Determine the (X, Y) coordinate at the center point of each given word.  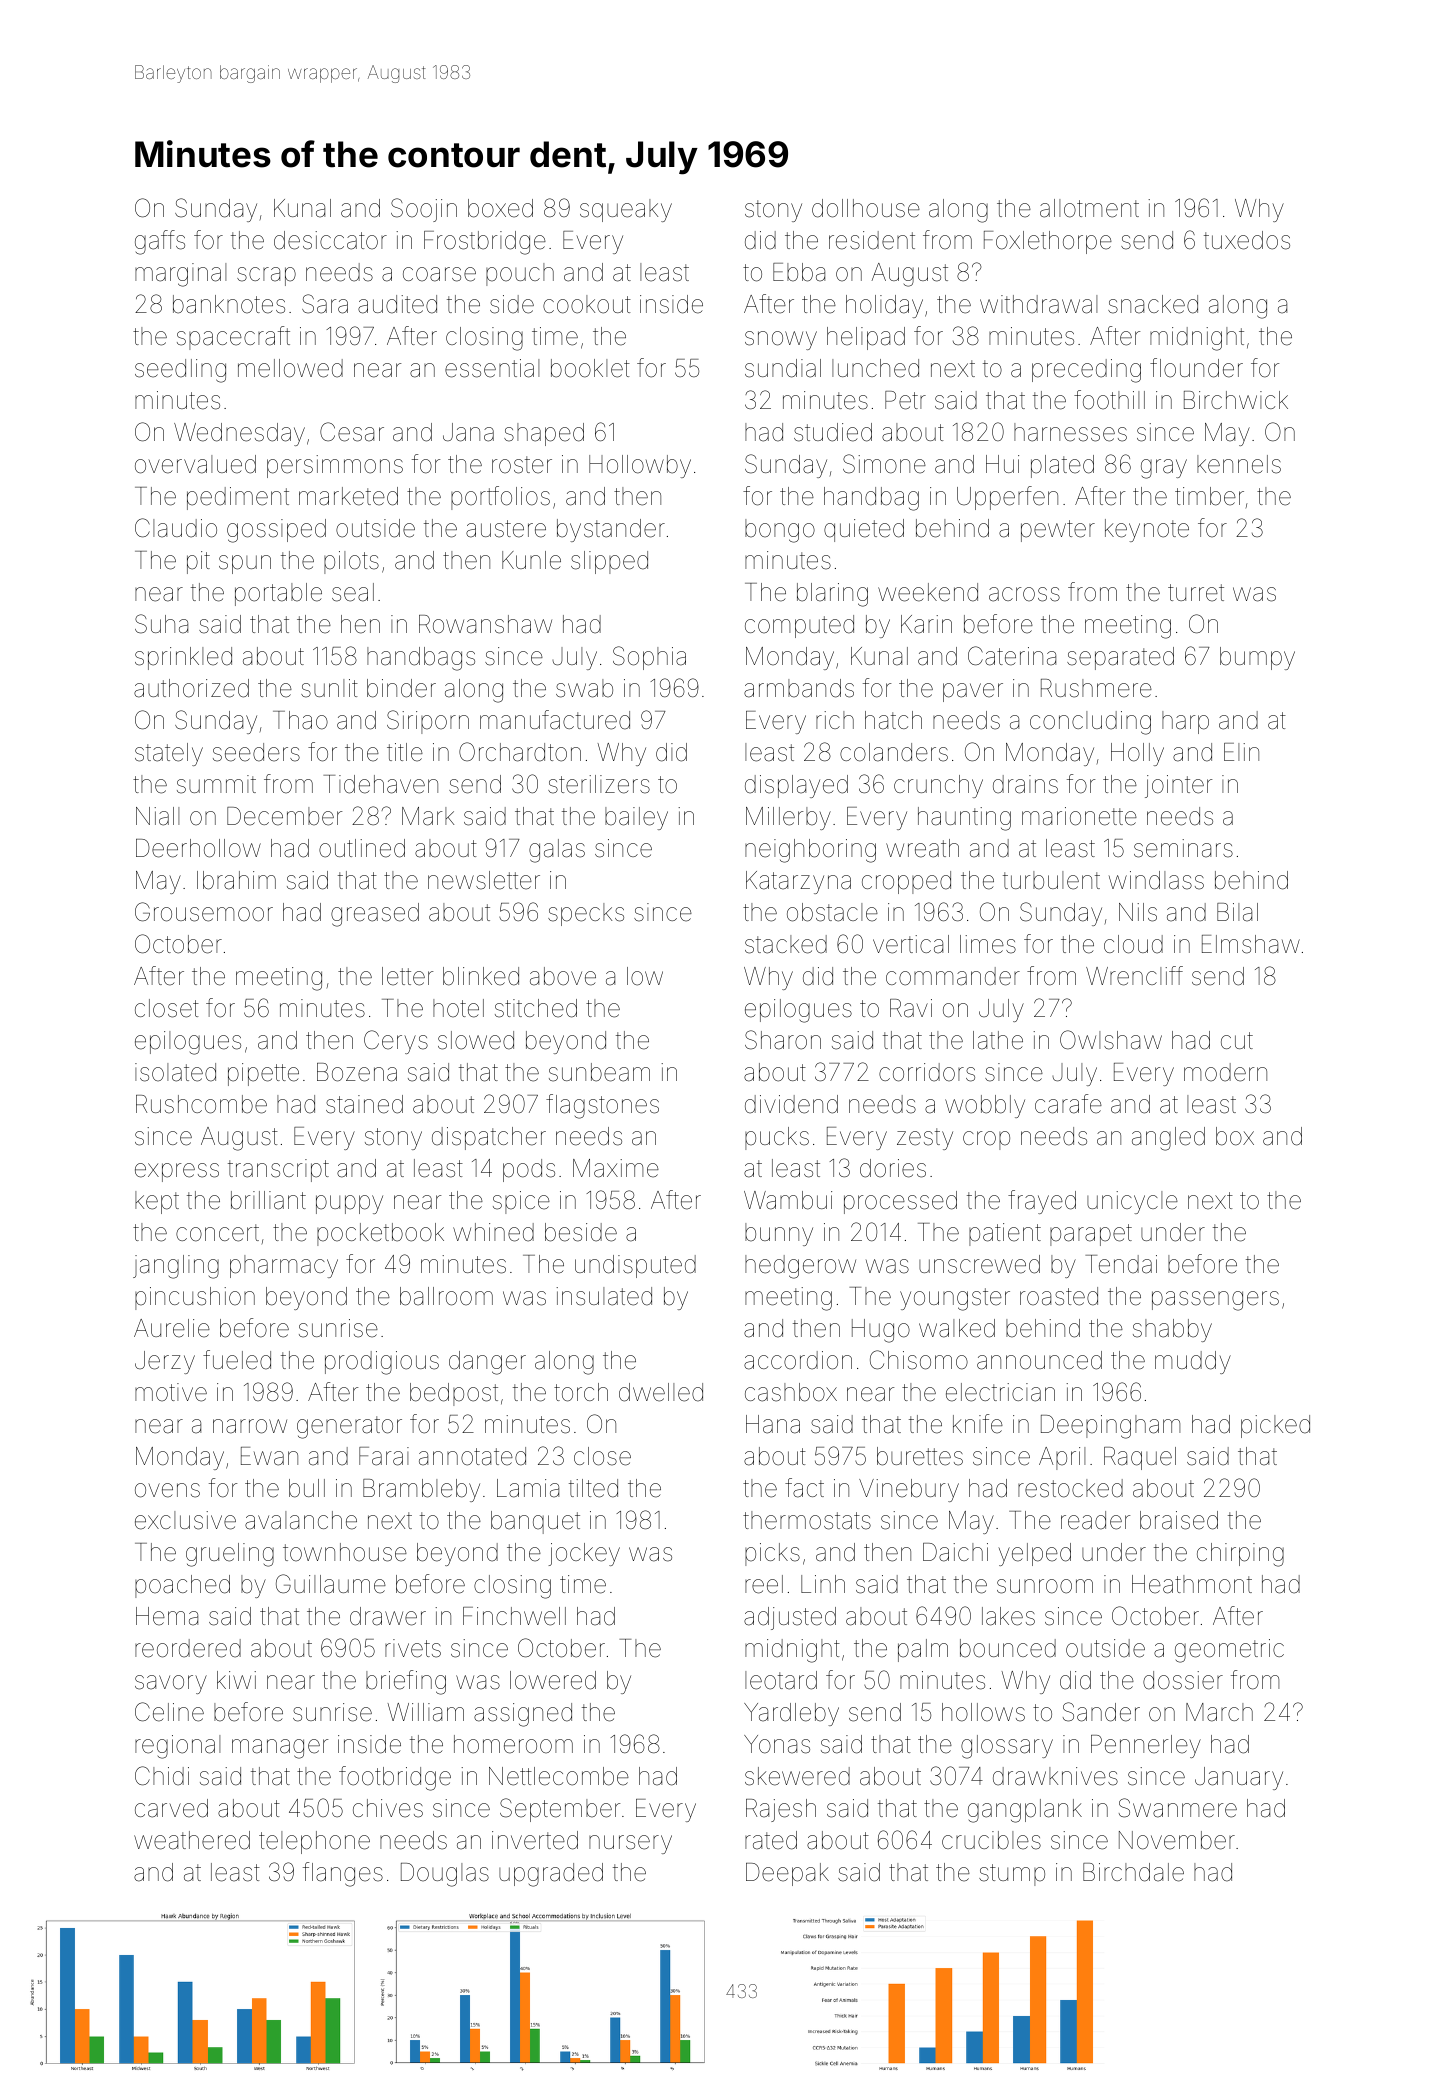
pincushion (195, 1298)
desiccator (330, 240)
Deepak (787, 1874)
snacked (1153, 304)
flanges (343, 1874)
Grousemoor (204, 912)
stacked (786, 944)
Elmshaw (1251, 944)
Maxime (616, 1168)
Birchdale (1133, 1872)
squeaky (626, 210)
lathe (998, 1040)
